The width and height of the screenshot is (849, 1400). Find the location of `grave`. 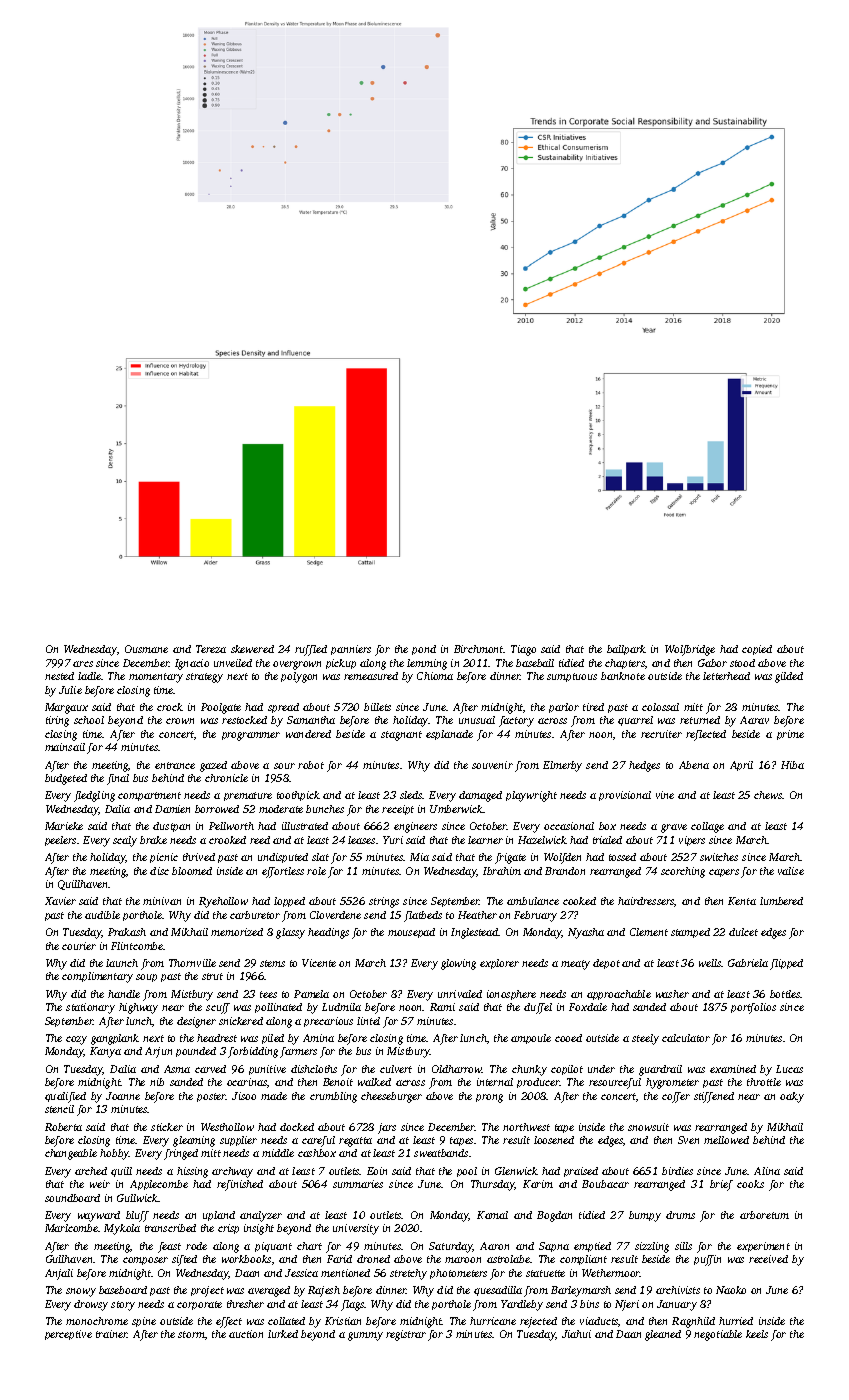

grave is located at coordinates (674, 828).
